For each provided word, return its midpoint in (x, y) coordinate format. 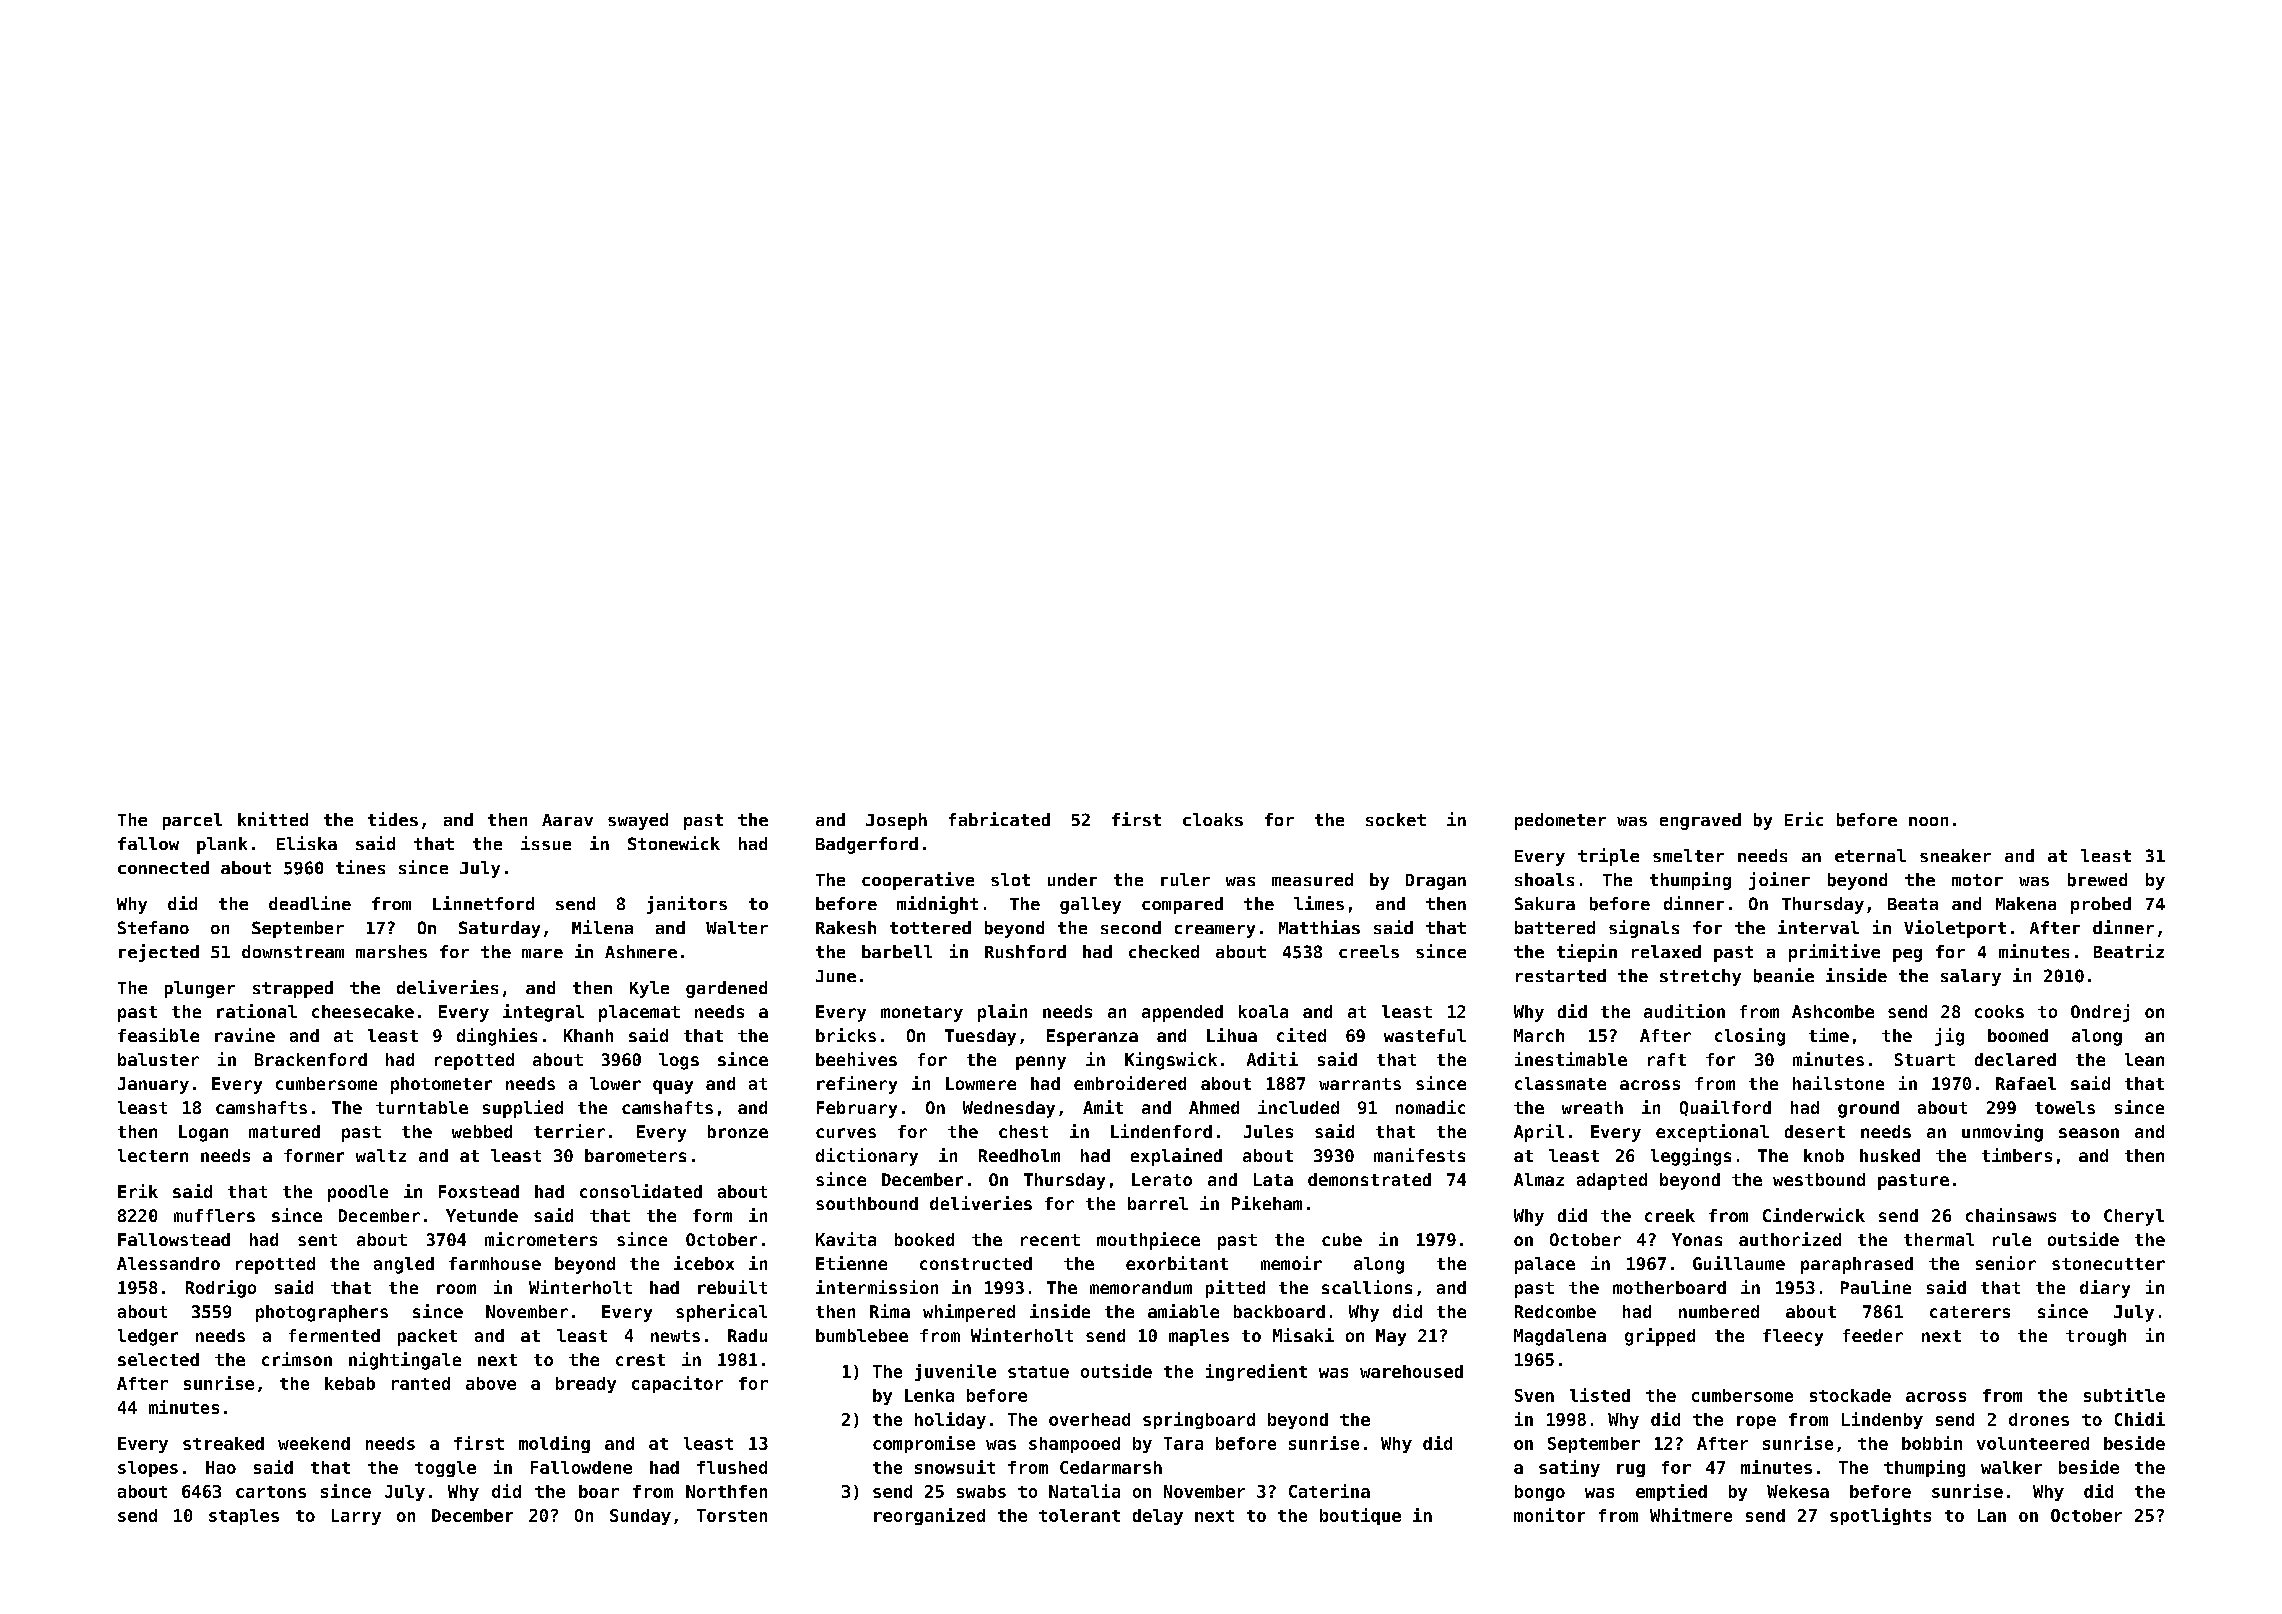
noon (1928, 821)
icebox (704, 1263)
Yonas (1697, 1239)
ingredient (1256, 1372)
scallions (1367, 1287)
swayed (638, 821)
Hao (221, 1467)
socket (1396, 819)
